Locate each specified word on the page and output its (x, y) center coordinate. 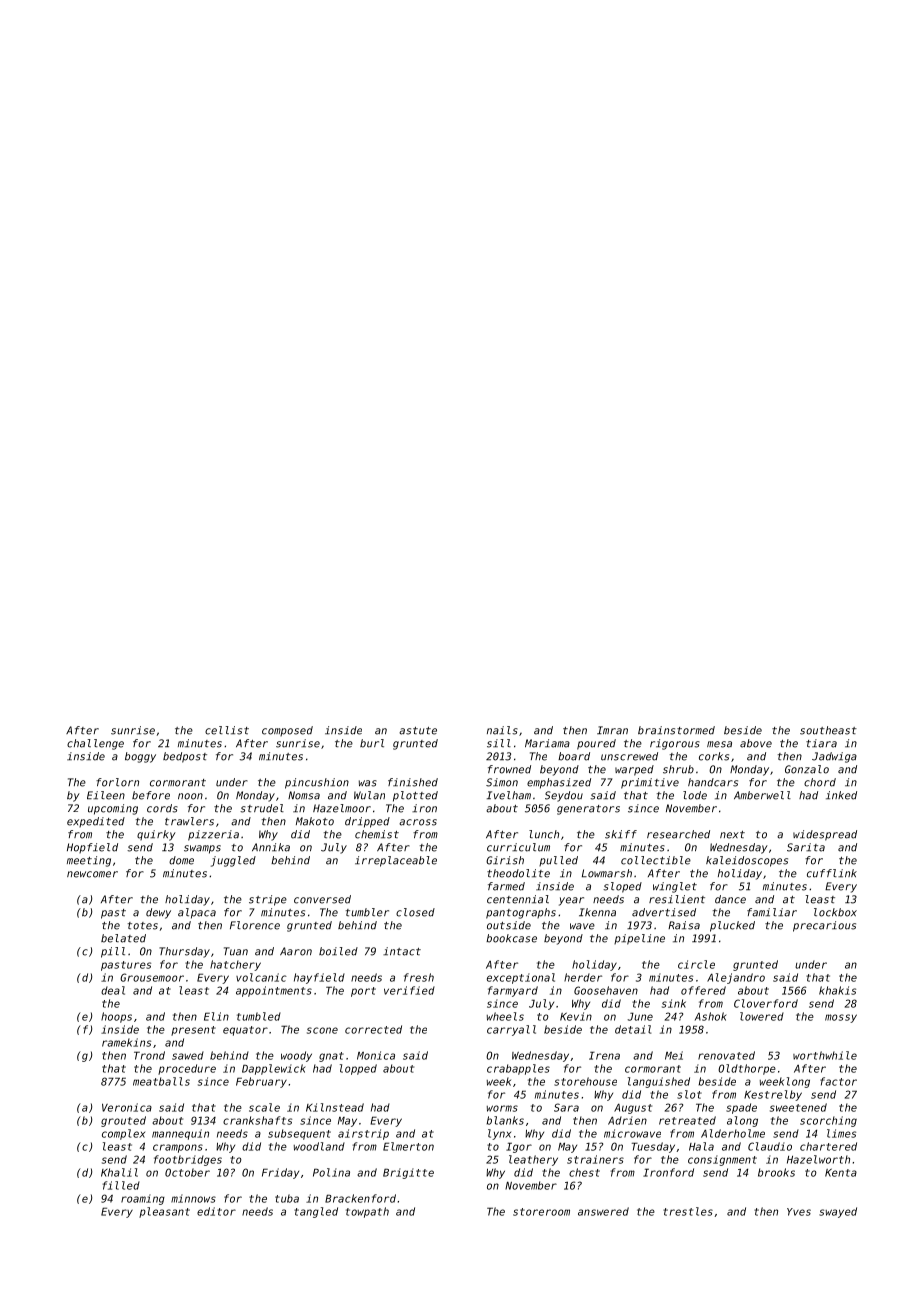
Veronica (127, 1107)
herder (583, 977)
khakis (837, 990)
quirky (156, 835)
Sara (566, 1107)
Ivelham (509, 795)
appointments (274, 991)
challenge (95, 744)
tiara (821, 743)
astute (418, 731)
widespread (825, 835)
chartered (828, 1146)
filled (121, 1185)
